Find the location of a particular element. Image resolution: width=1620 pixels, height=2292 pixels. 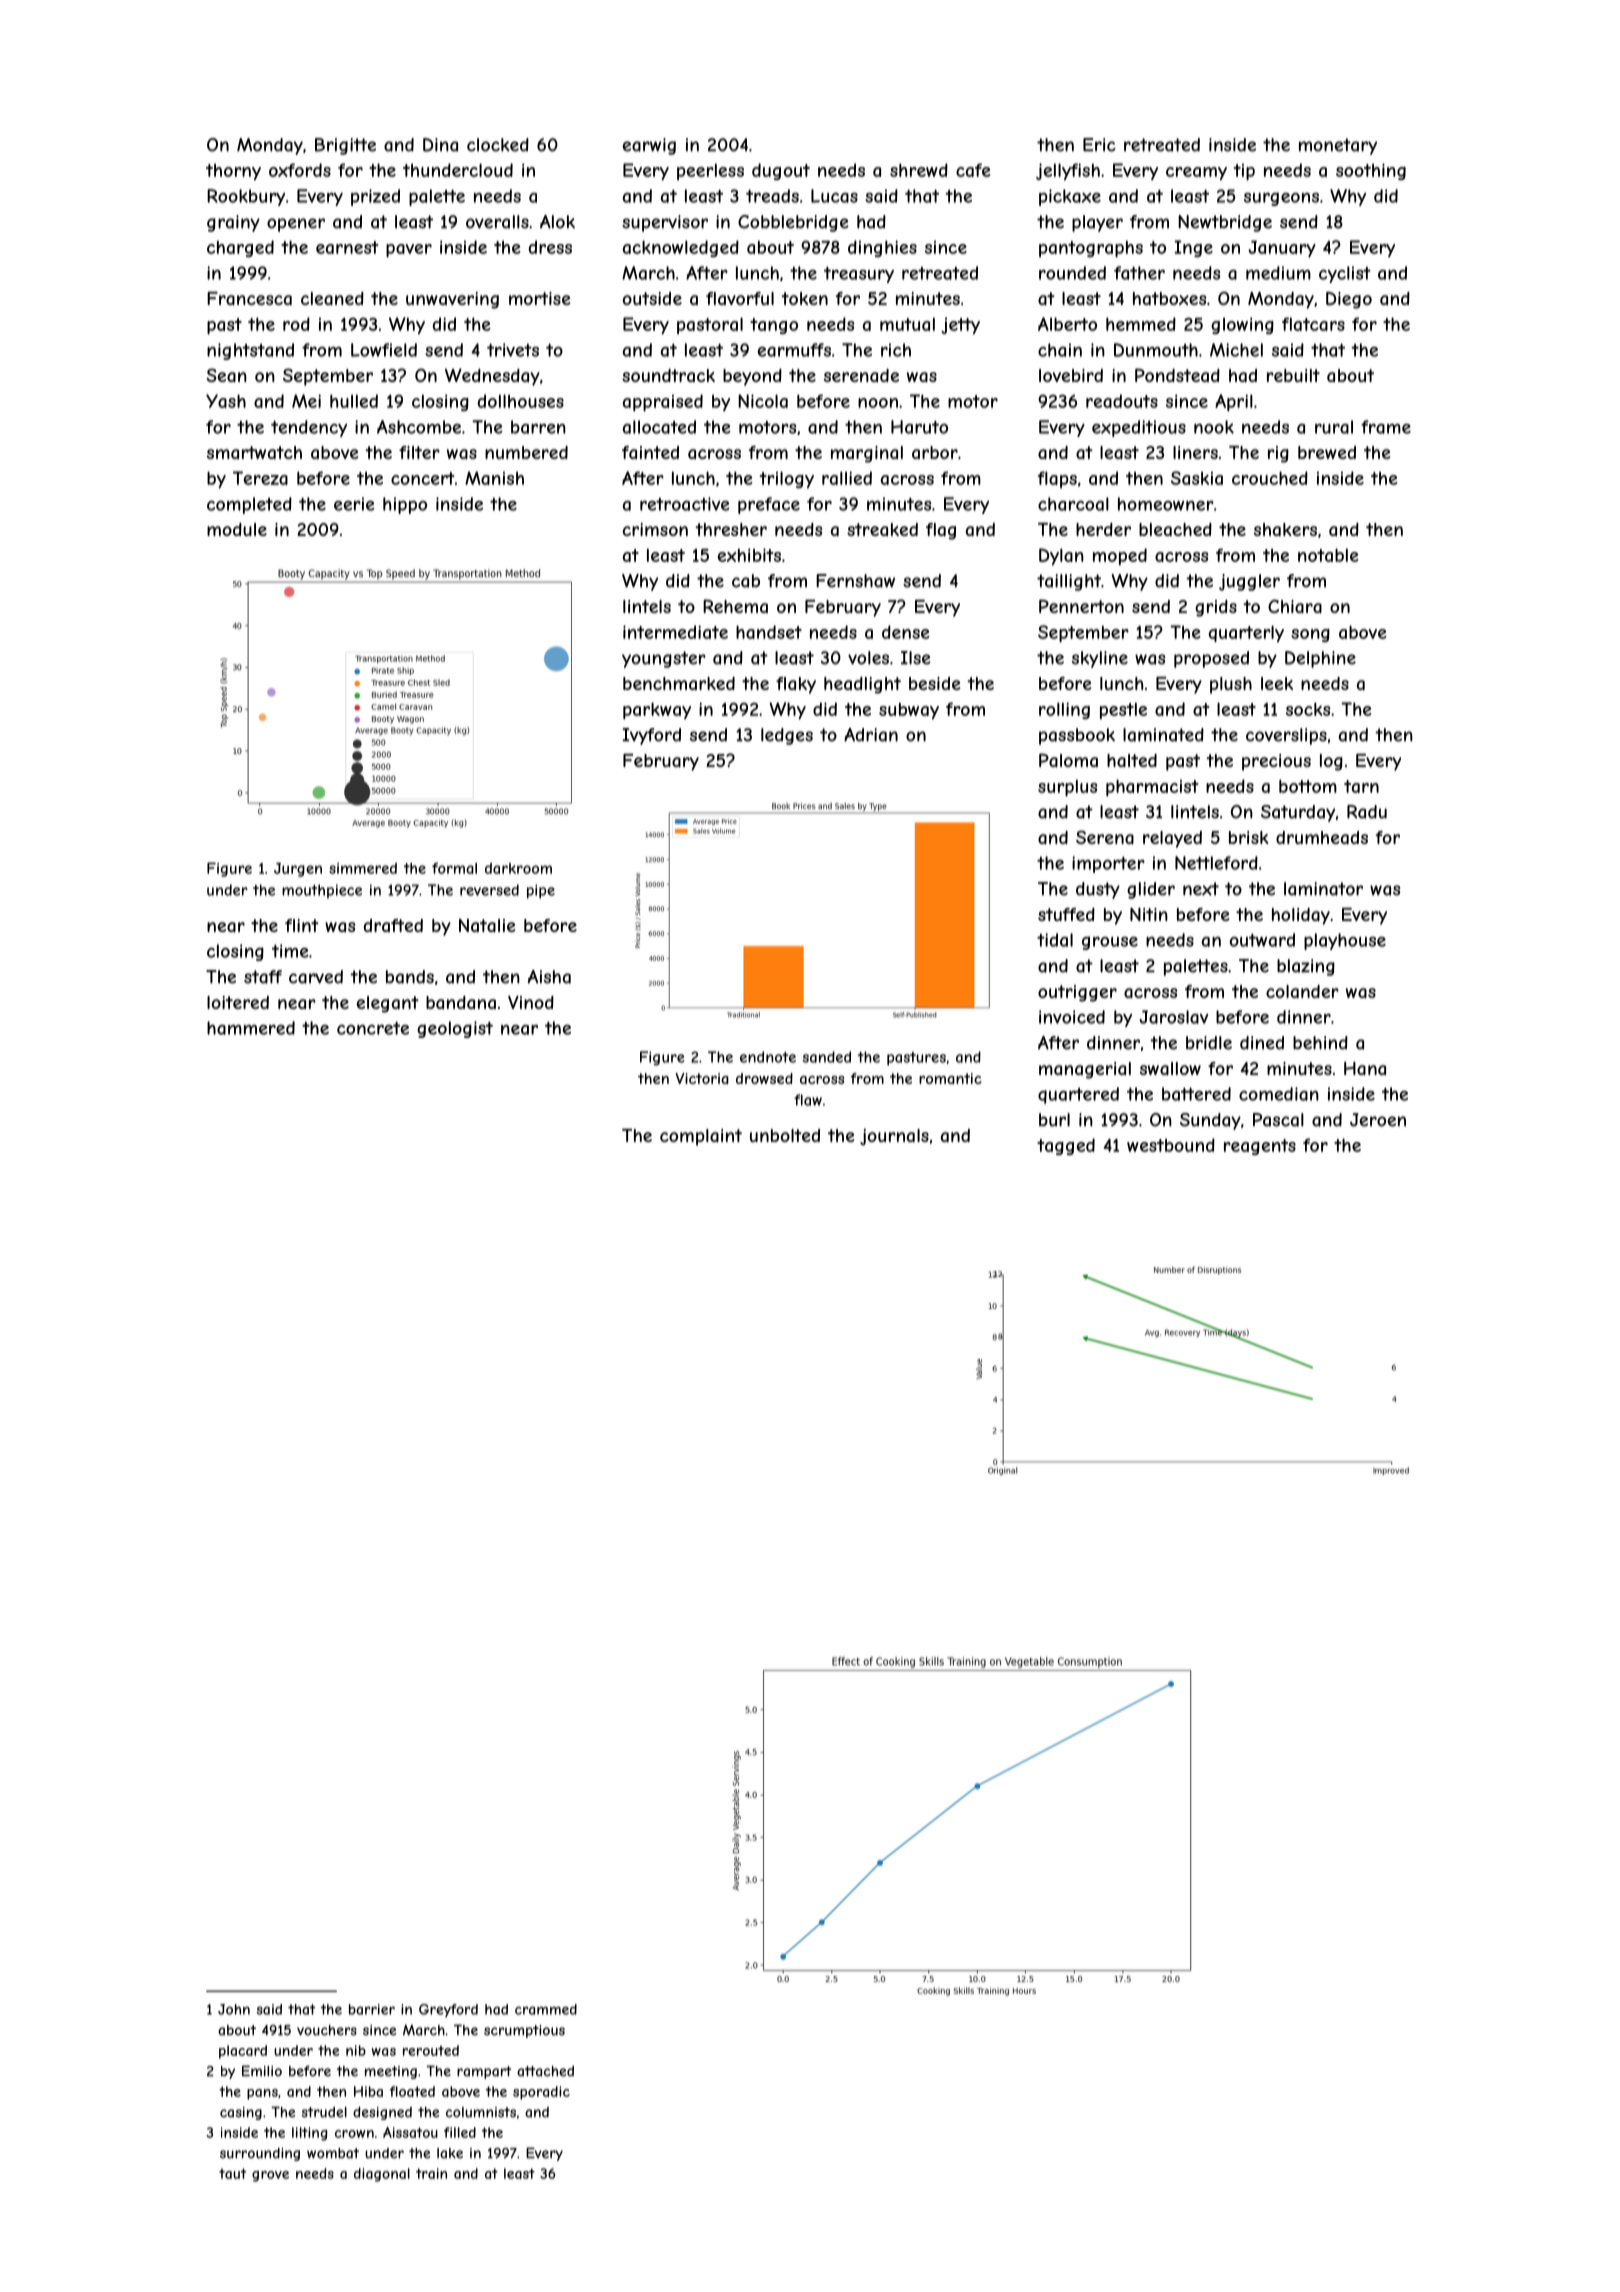

reagents is located at coordinates (1260, 1147).
